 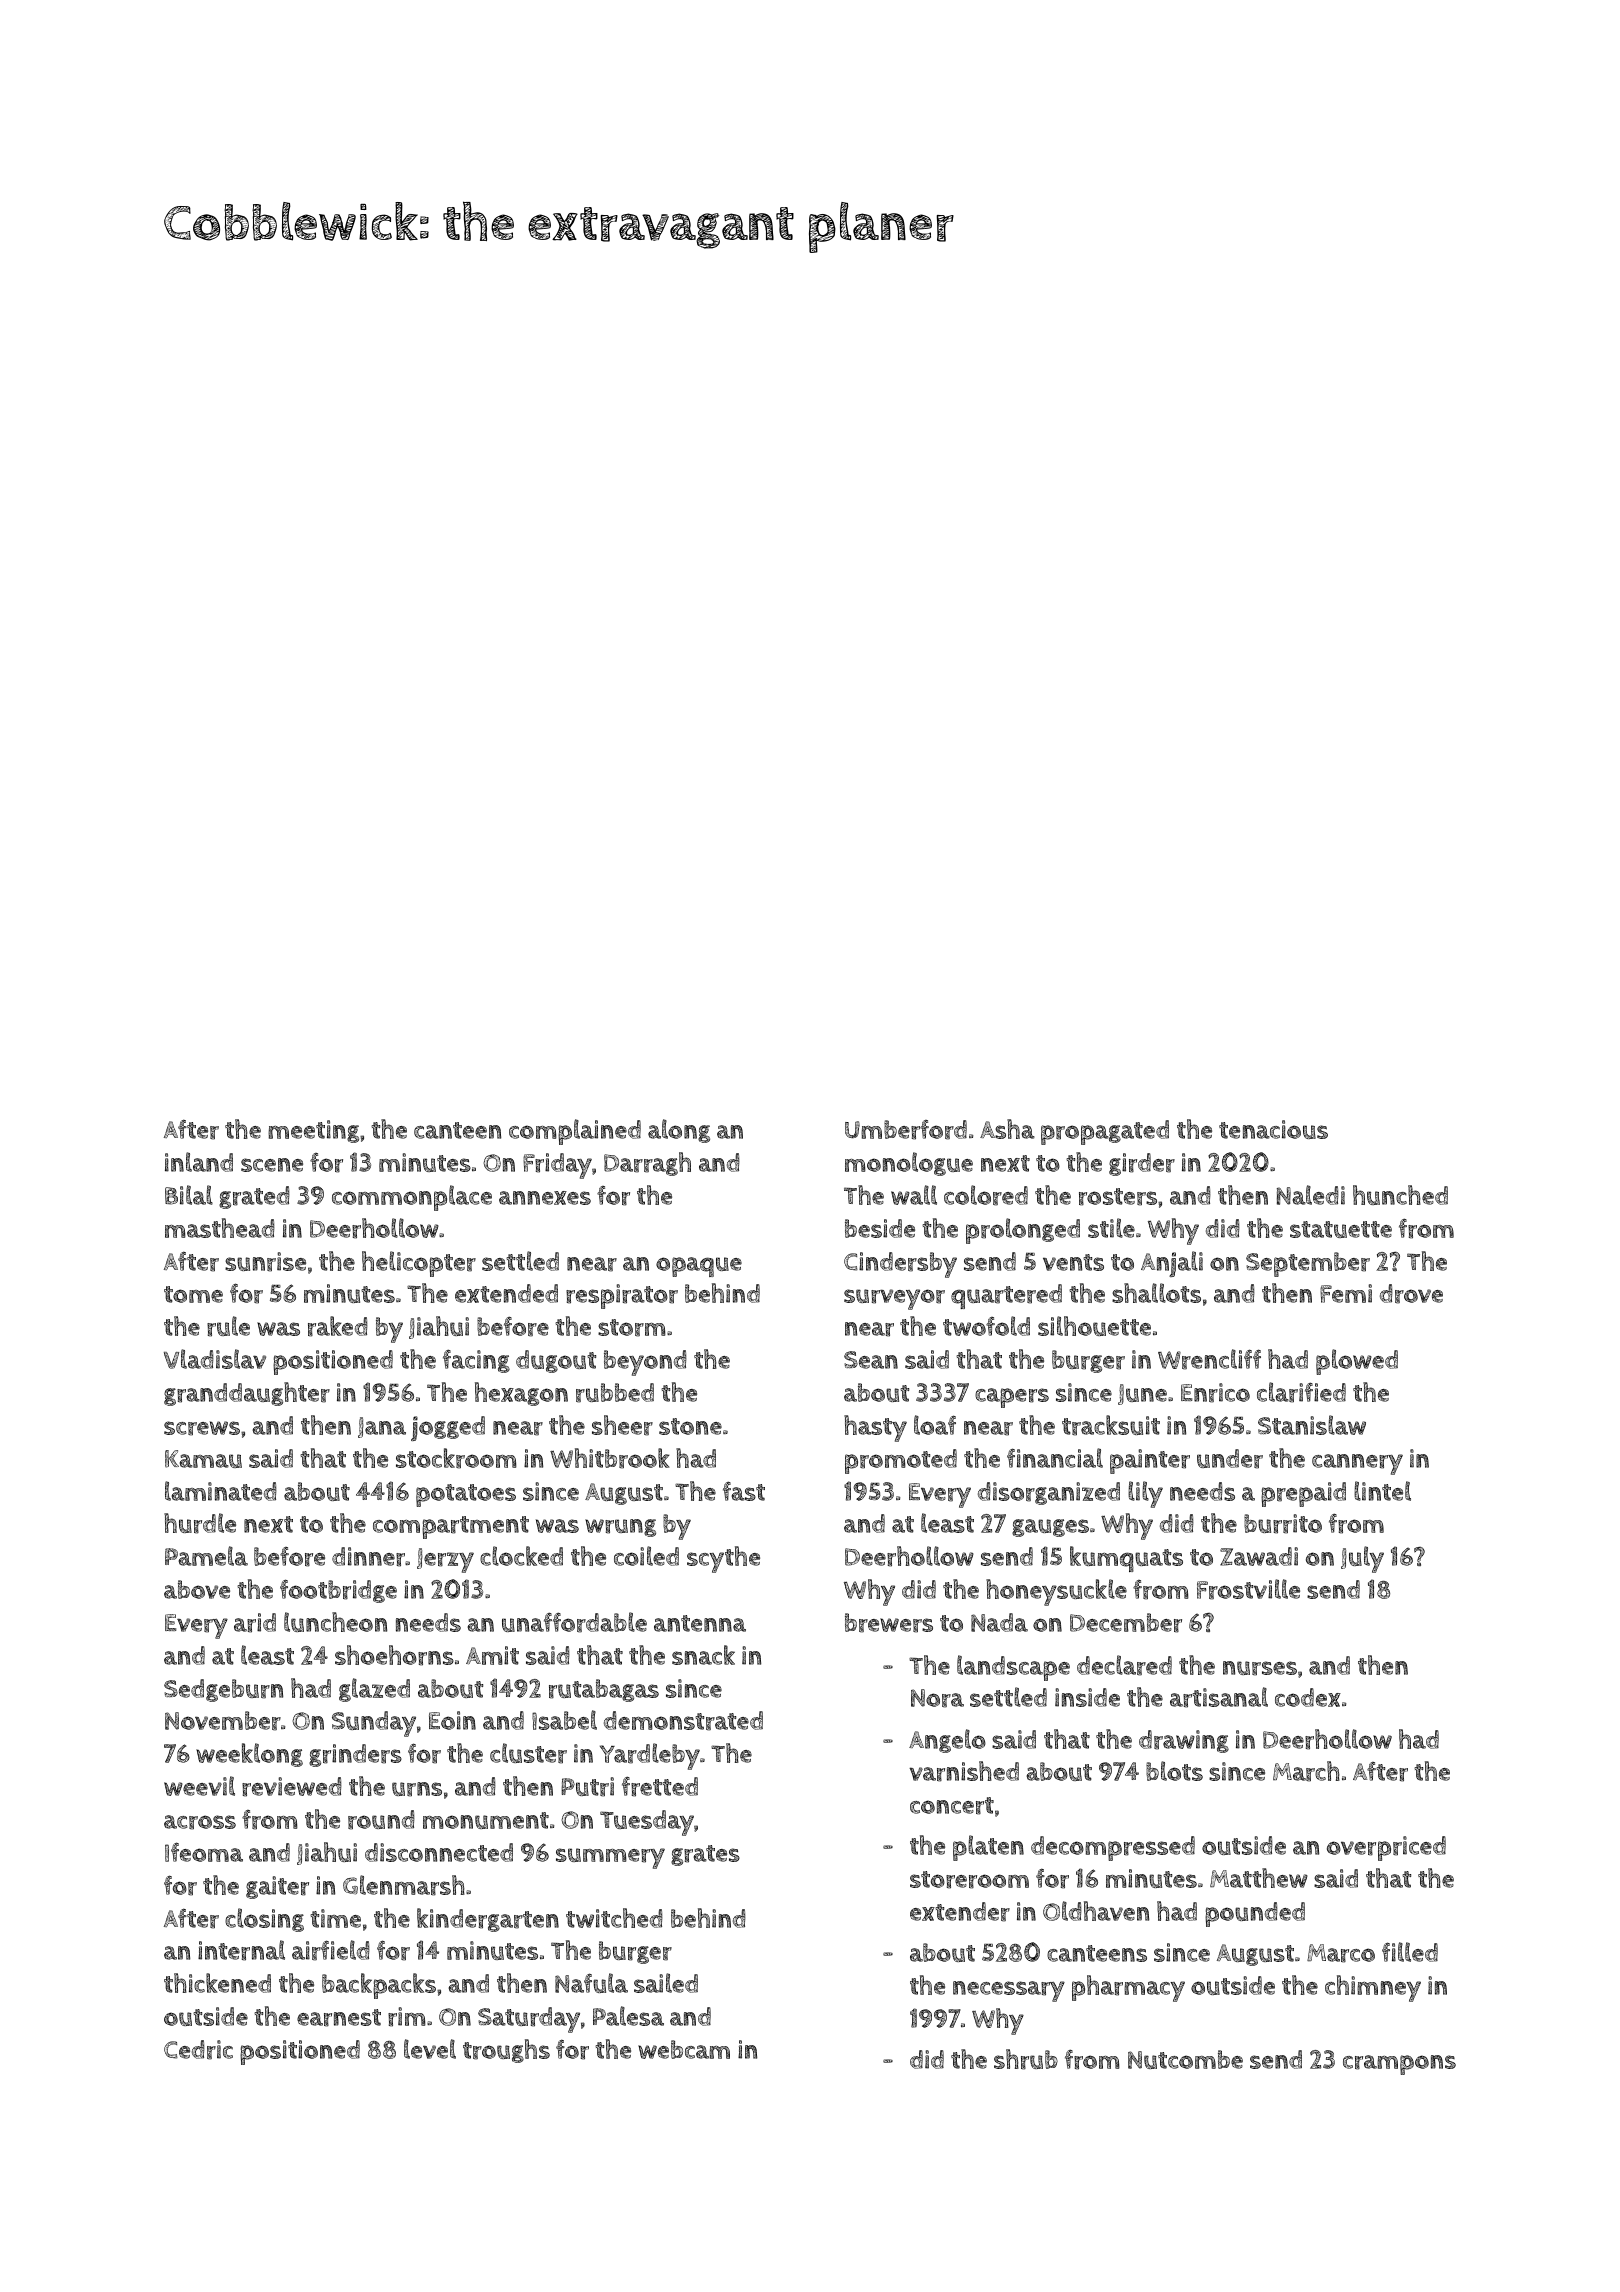 I want to click on webcam, so click(x=684, y=2049).
